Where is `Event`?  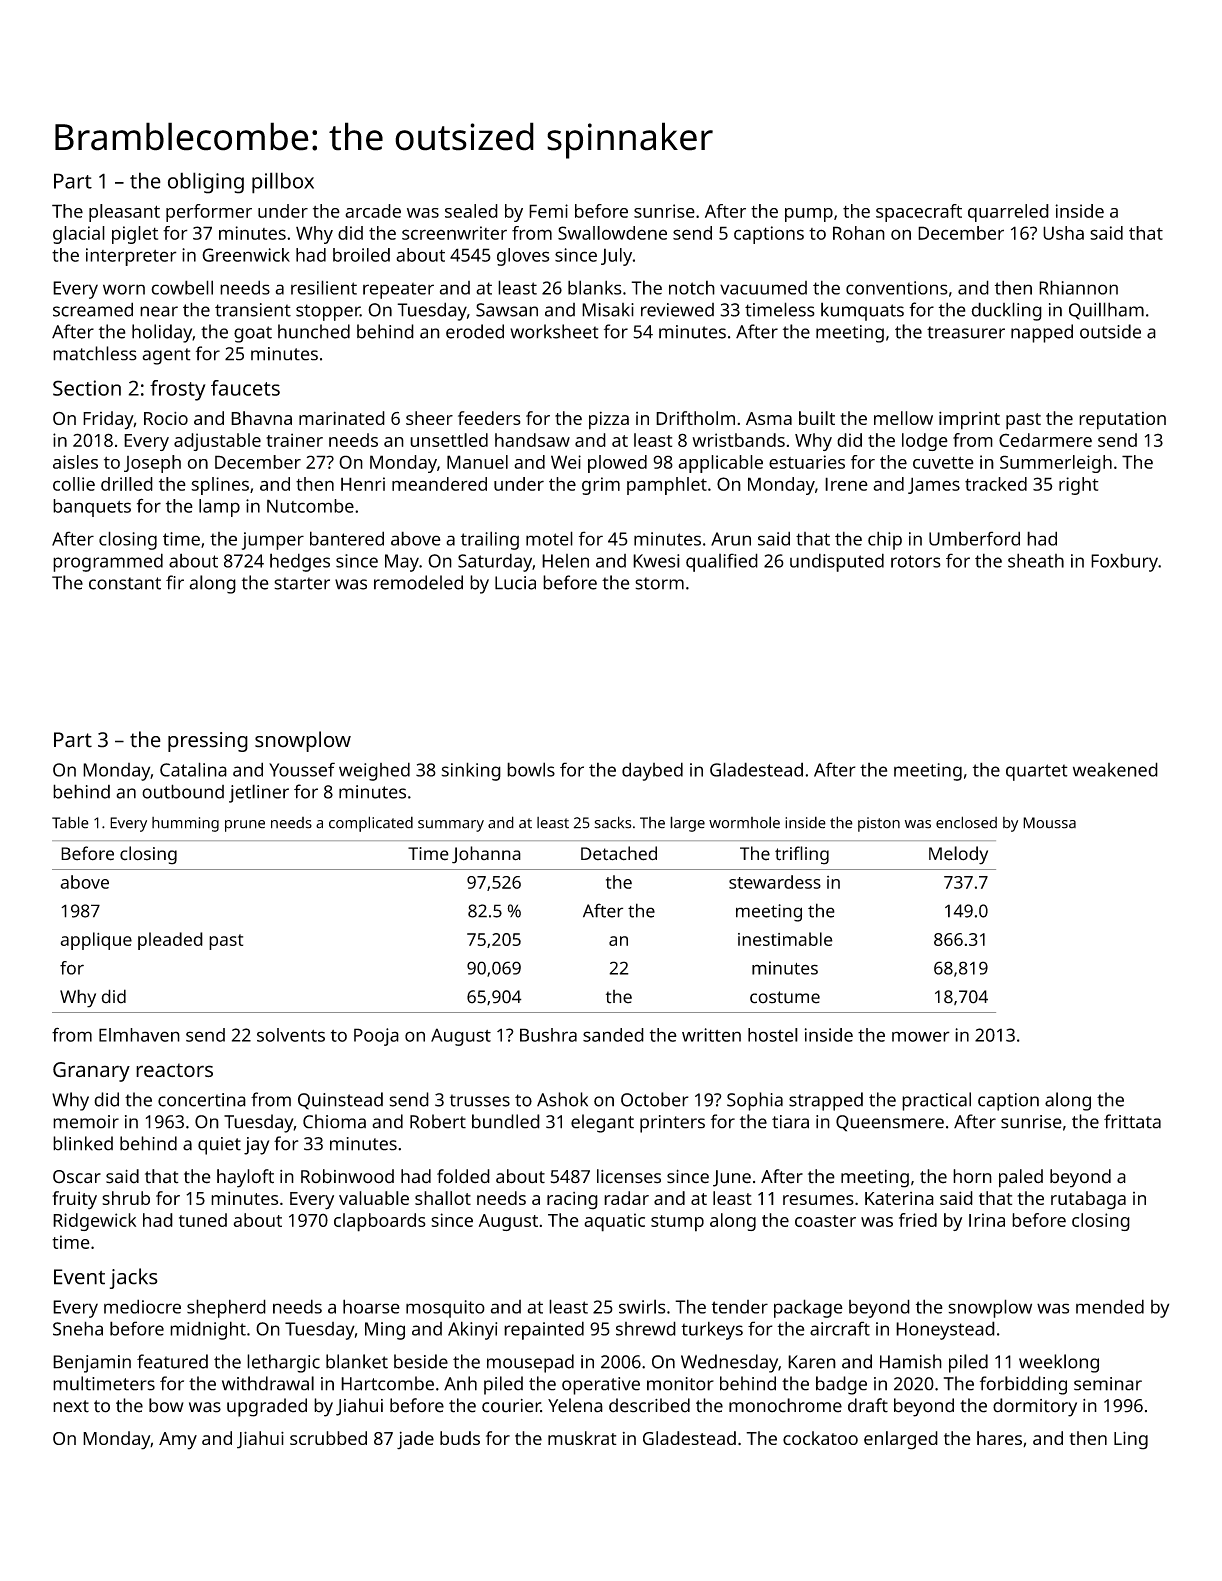 Event is located at coordinates (79, 1277).
